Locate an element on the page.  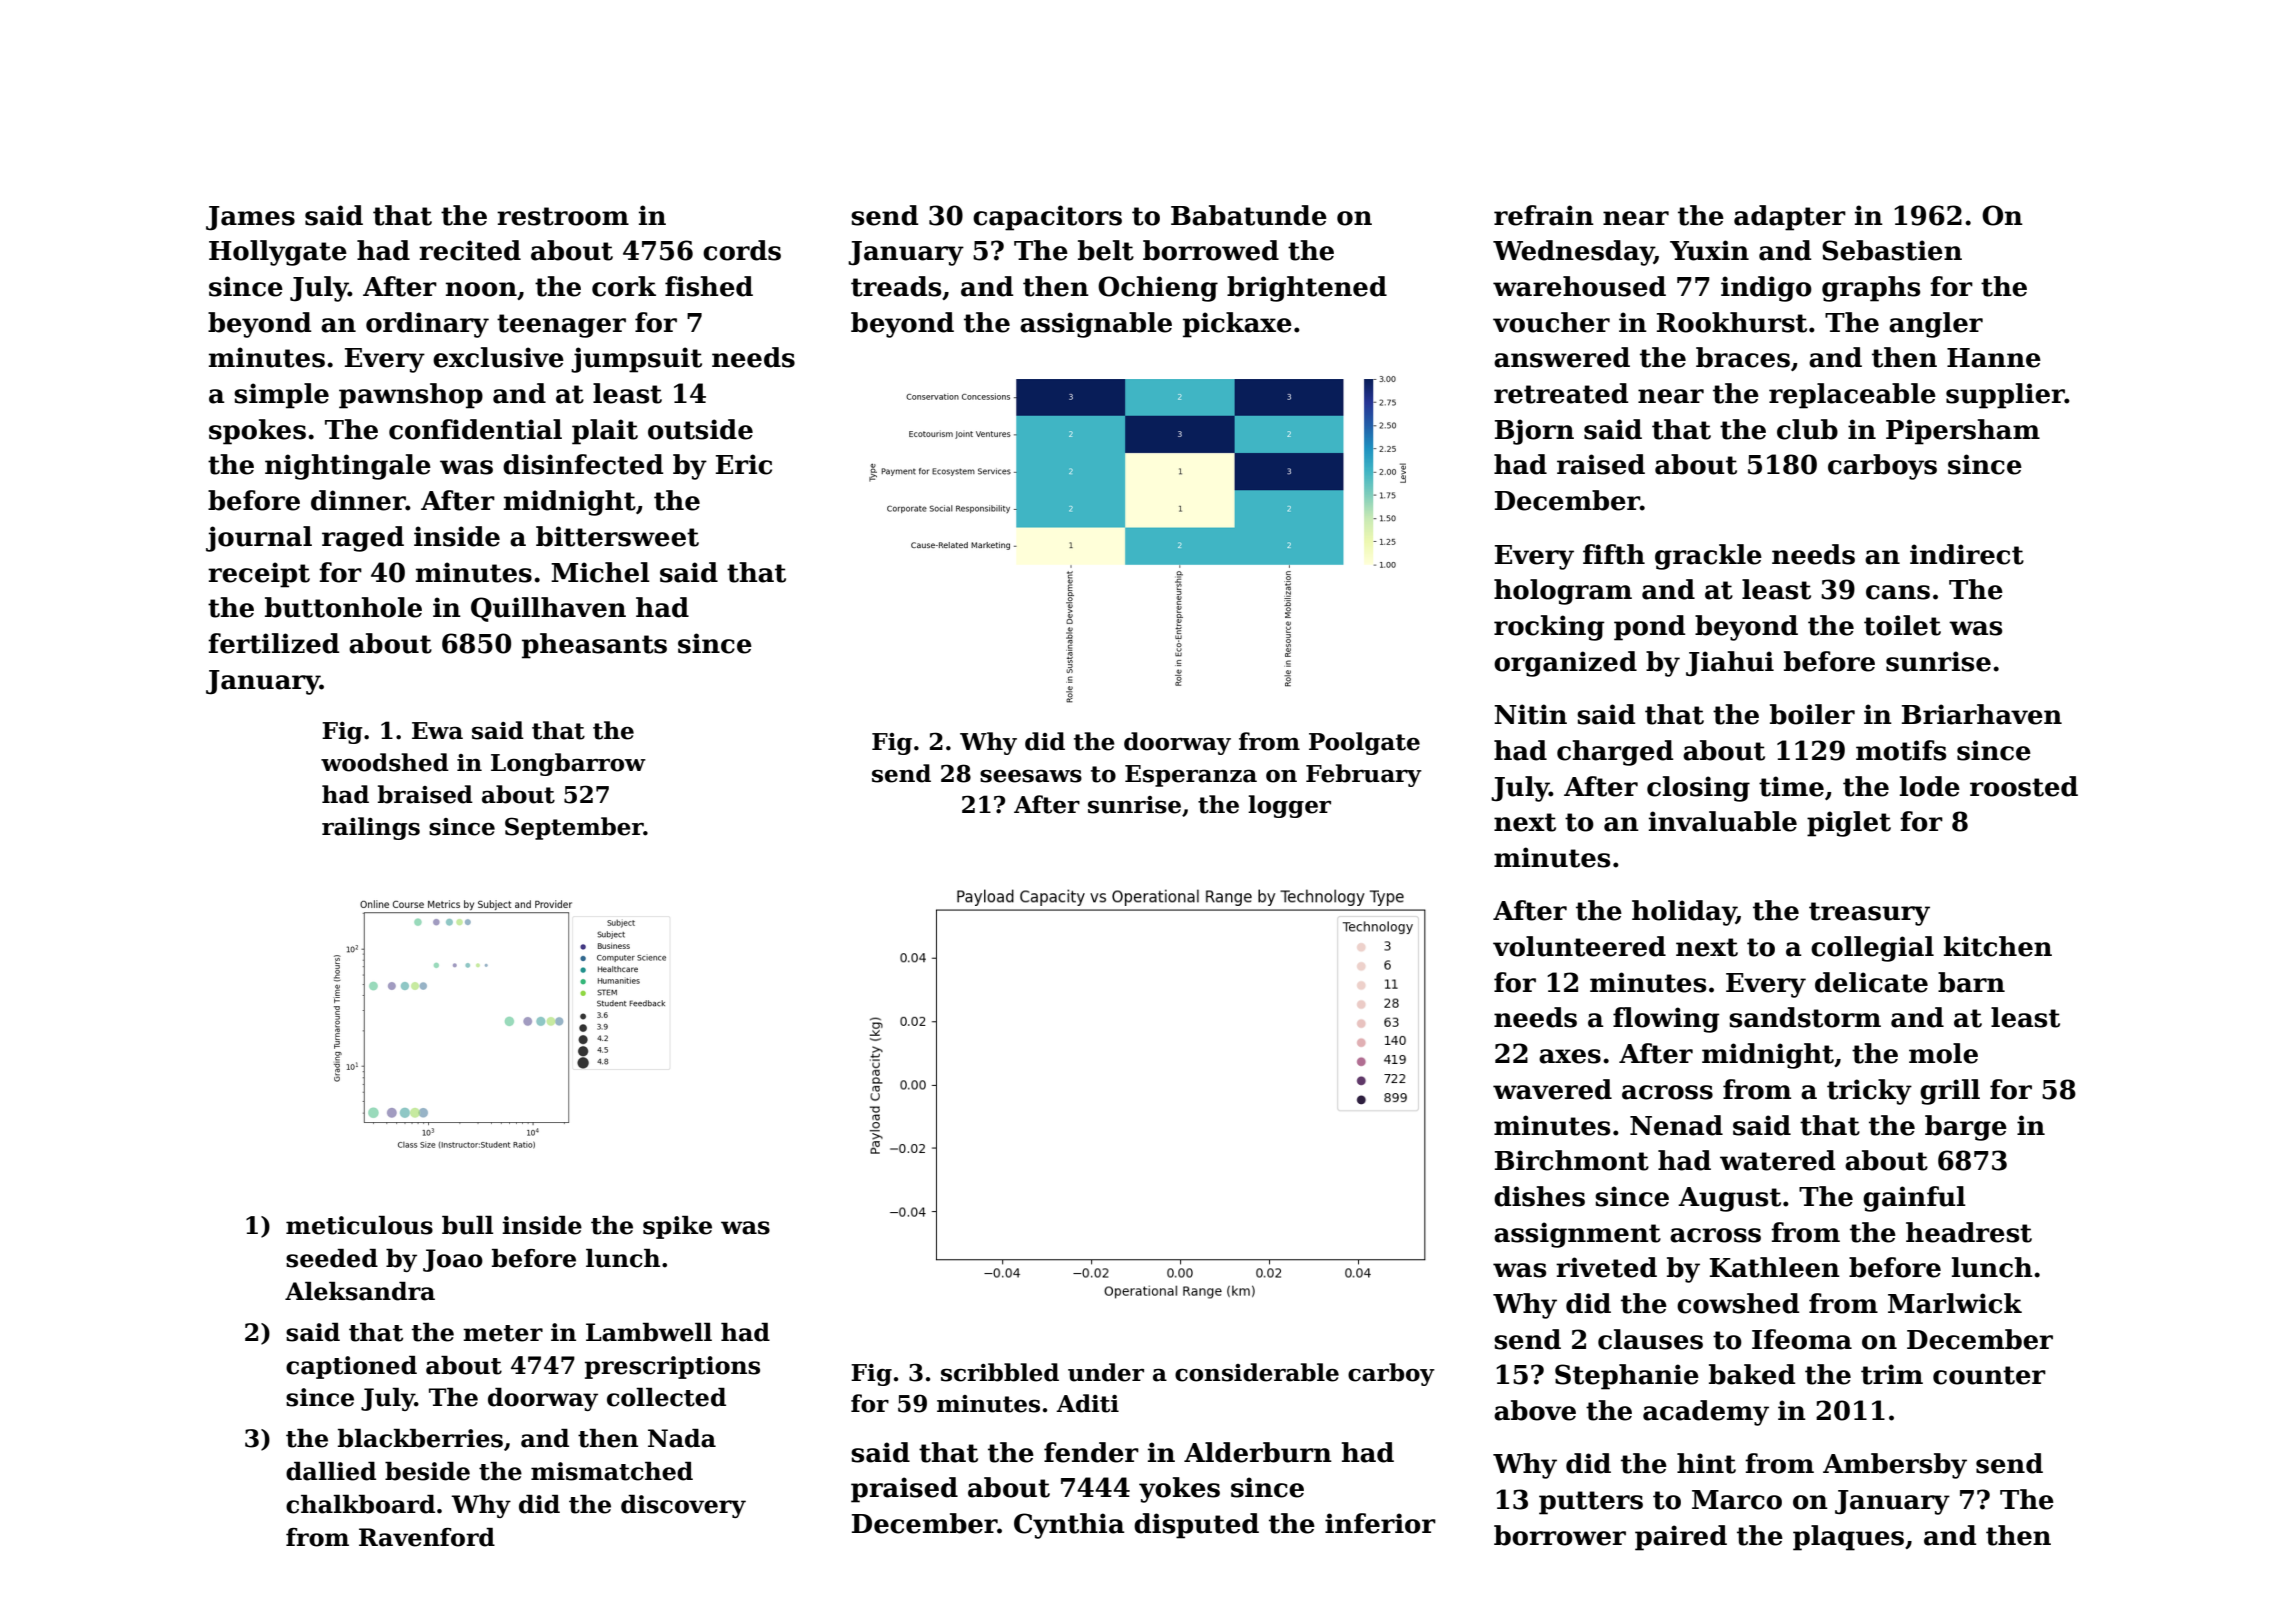
paired is located at coordinates (1681, 1538).
